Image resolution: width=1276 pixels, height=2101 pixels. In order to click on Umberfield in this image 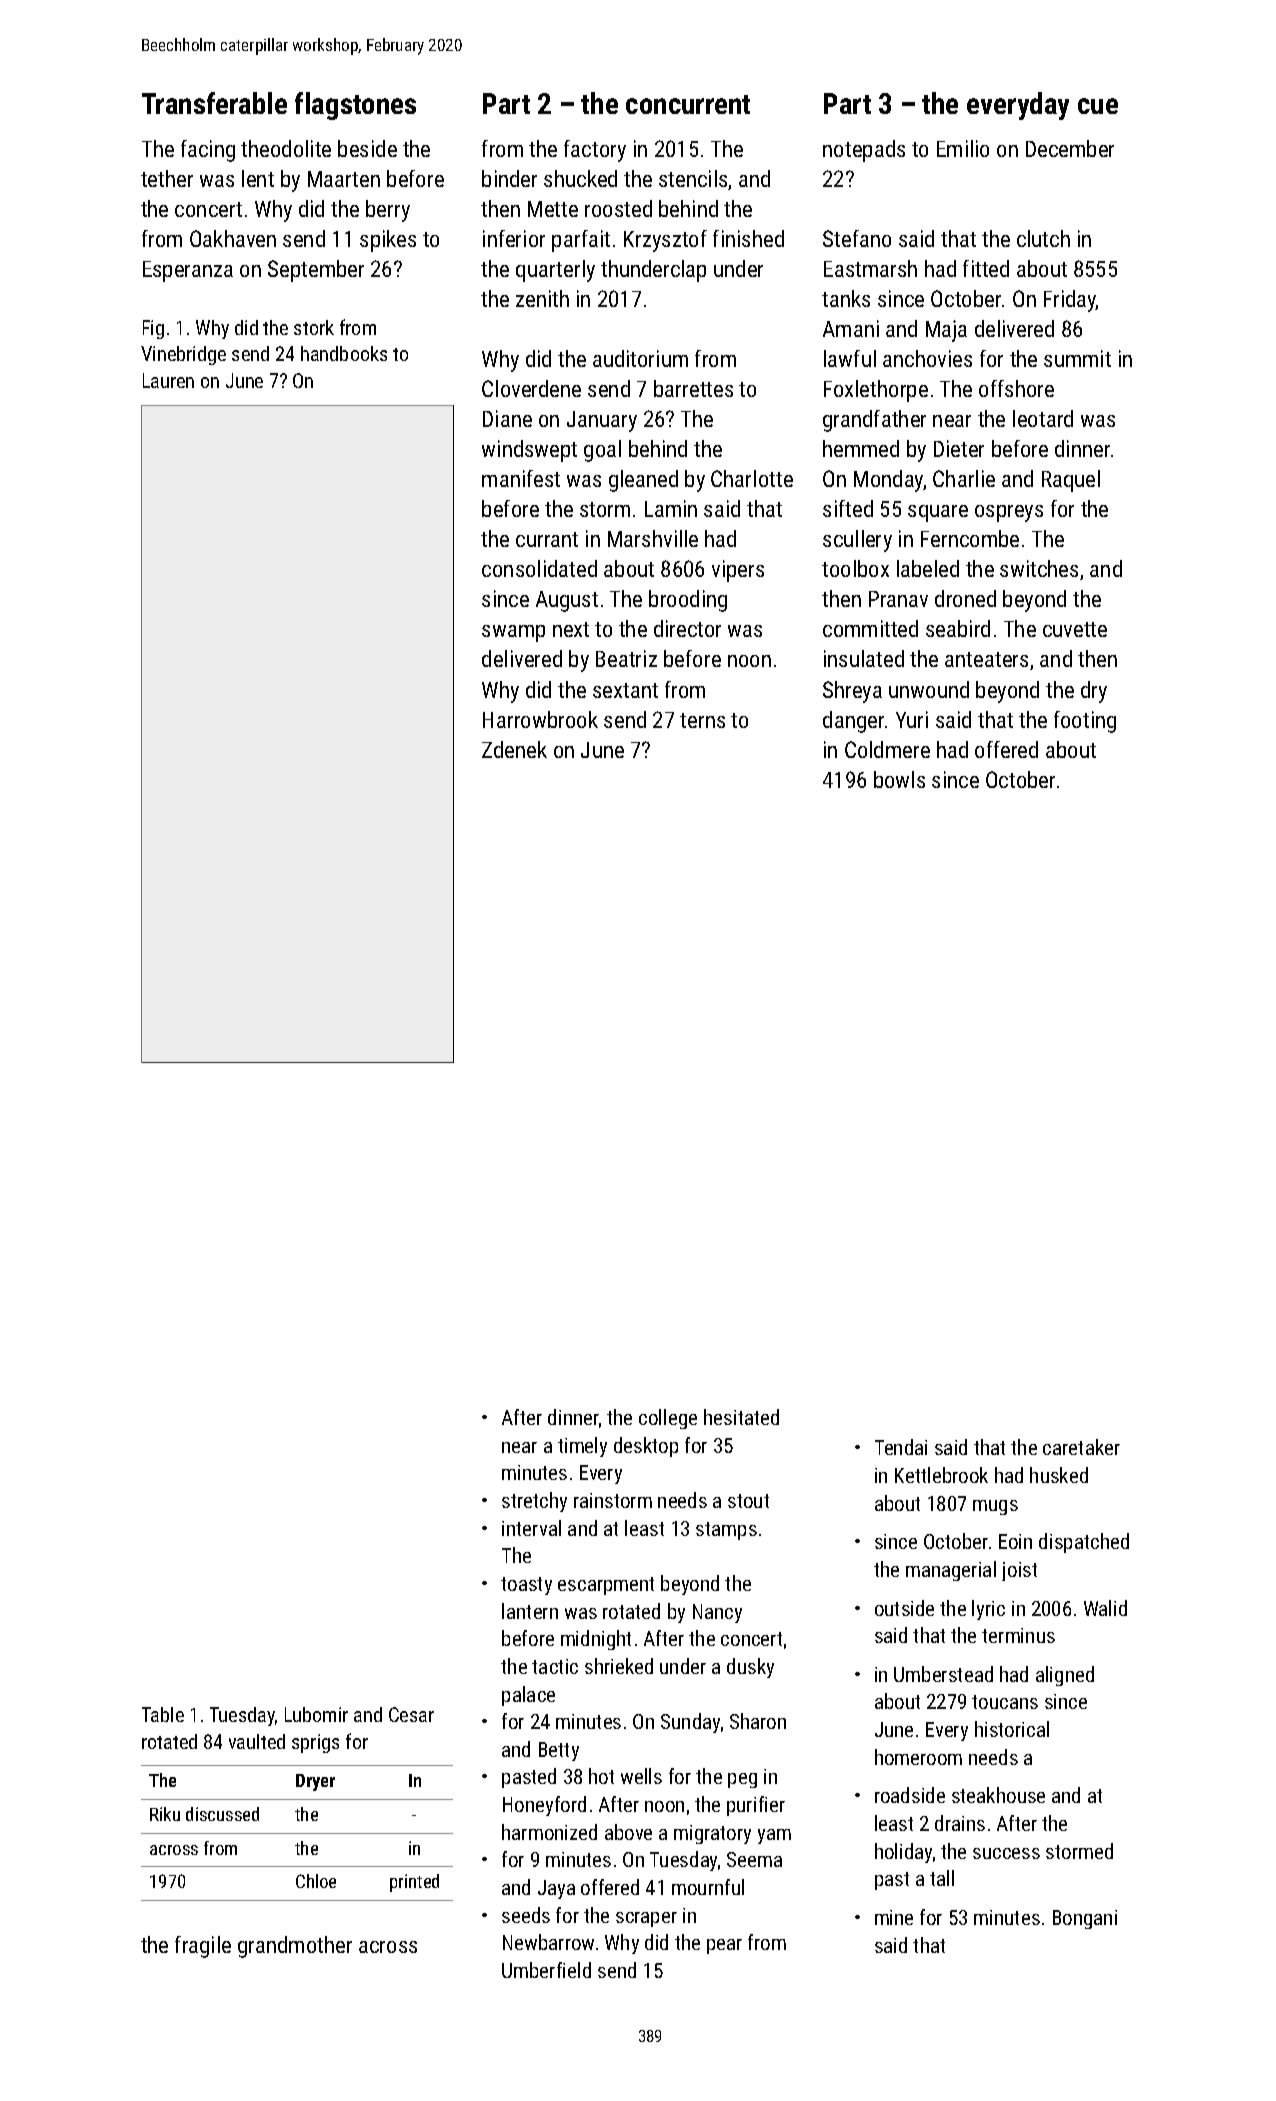, I will do `click(546, 1970)`.
